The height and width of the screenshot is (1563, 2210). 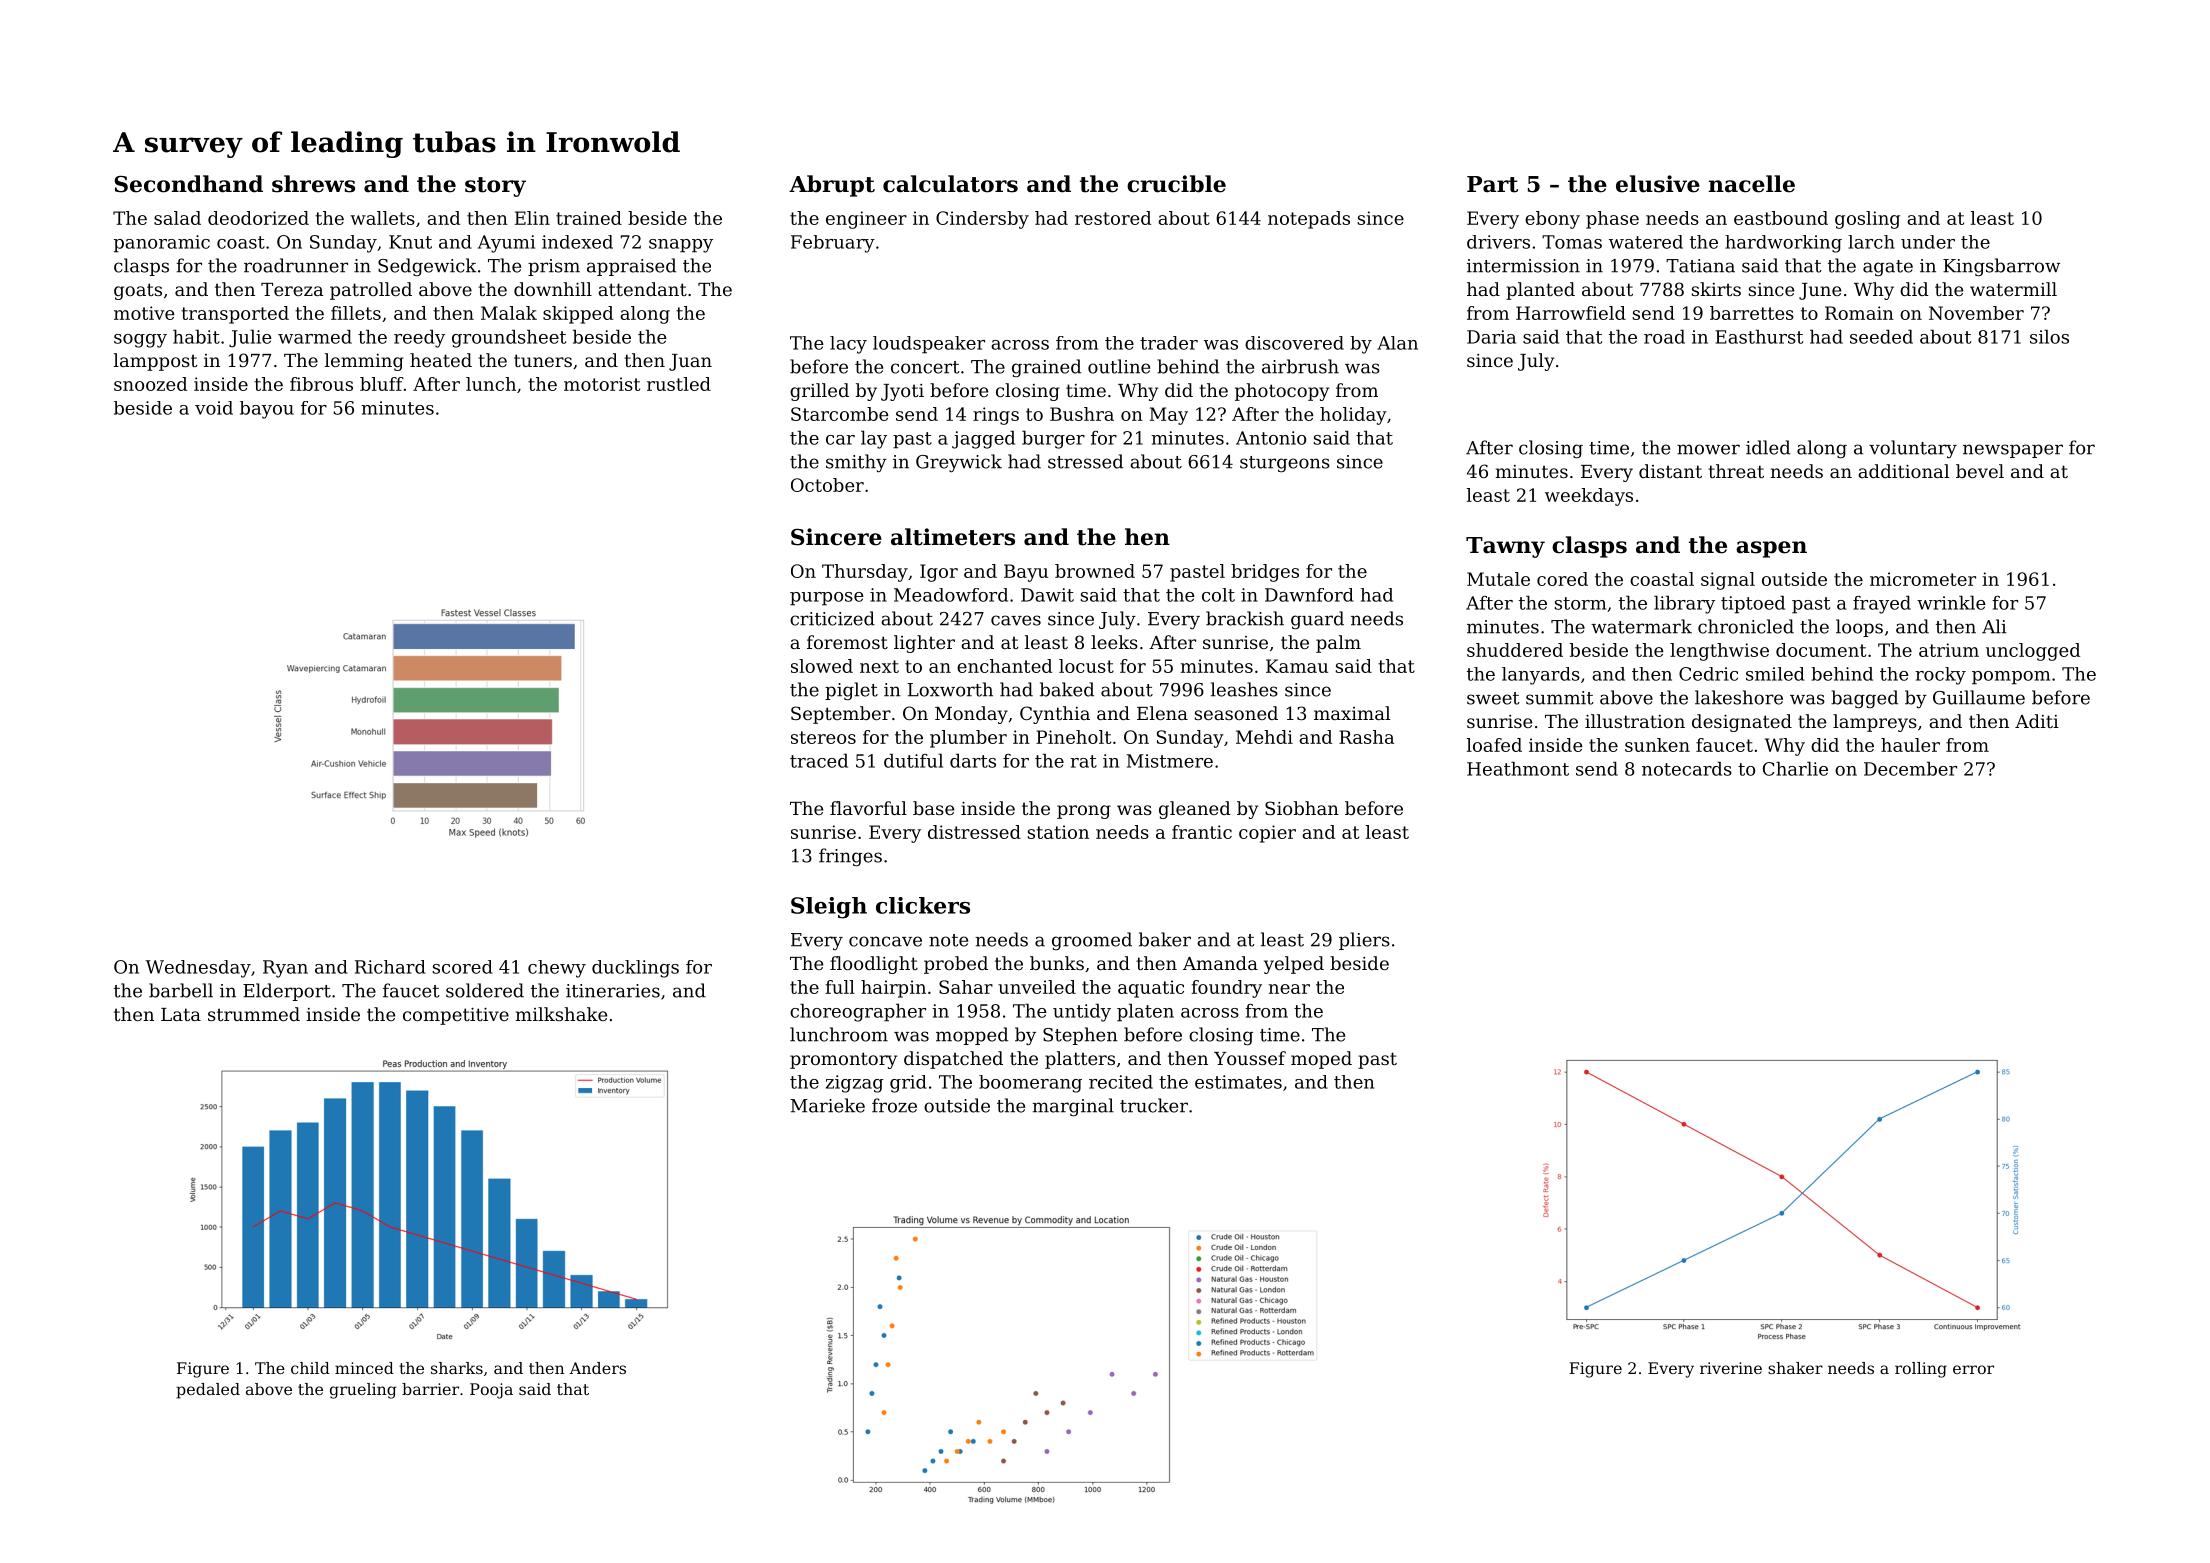 I want to click on purpose, so click(x=827, y=599).
